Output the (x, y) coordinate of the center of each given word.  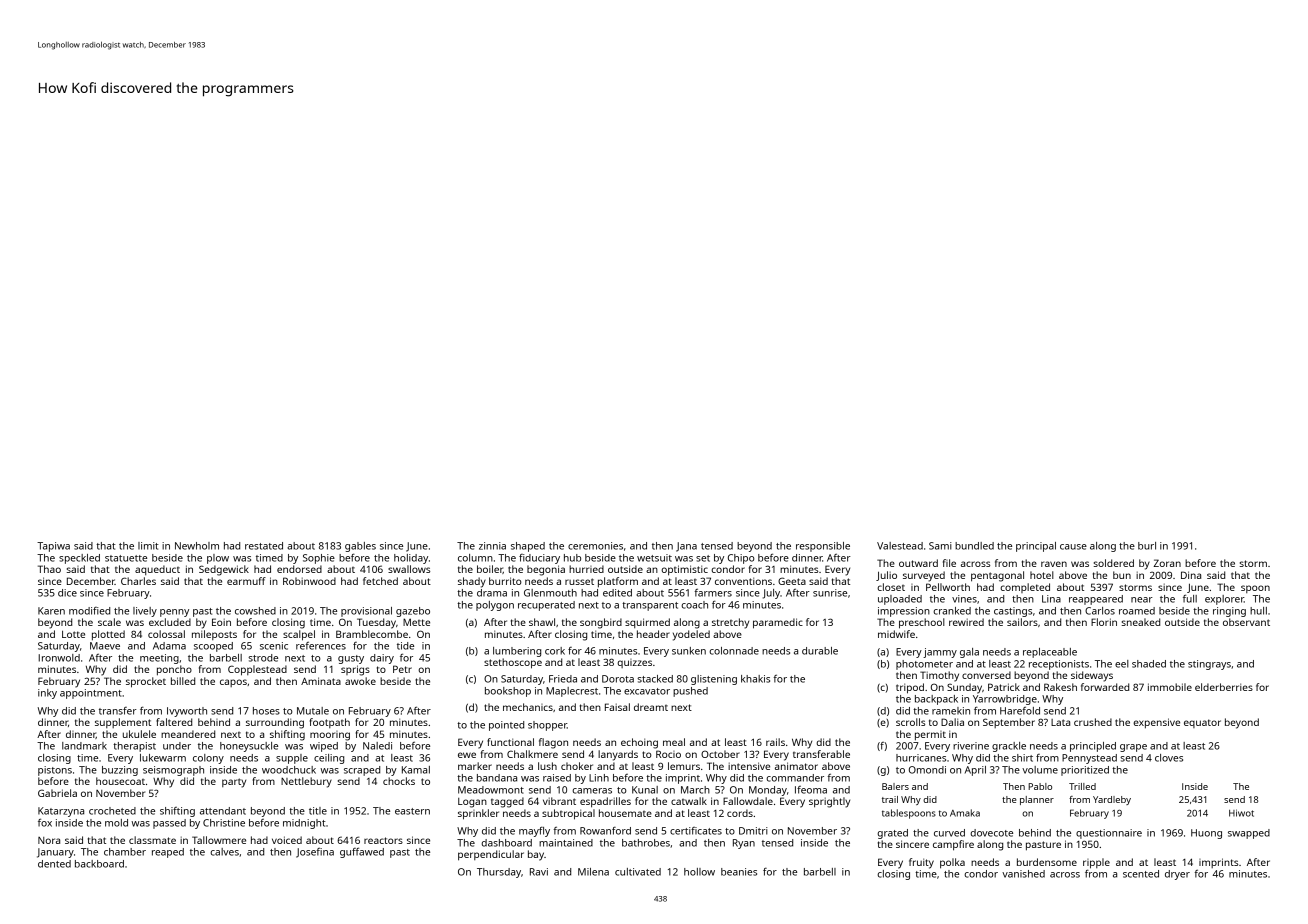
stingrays (1209, 665)
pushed (690, 692)
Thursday (499, 873)
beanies (739, 872)
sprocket (146, 682)
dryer (1177, 875)
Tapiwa (53, 547)
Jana (686, 547)
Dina (1191, 575)
